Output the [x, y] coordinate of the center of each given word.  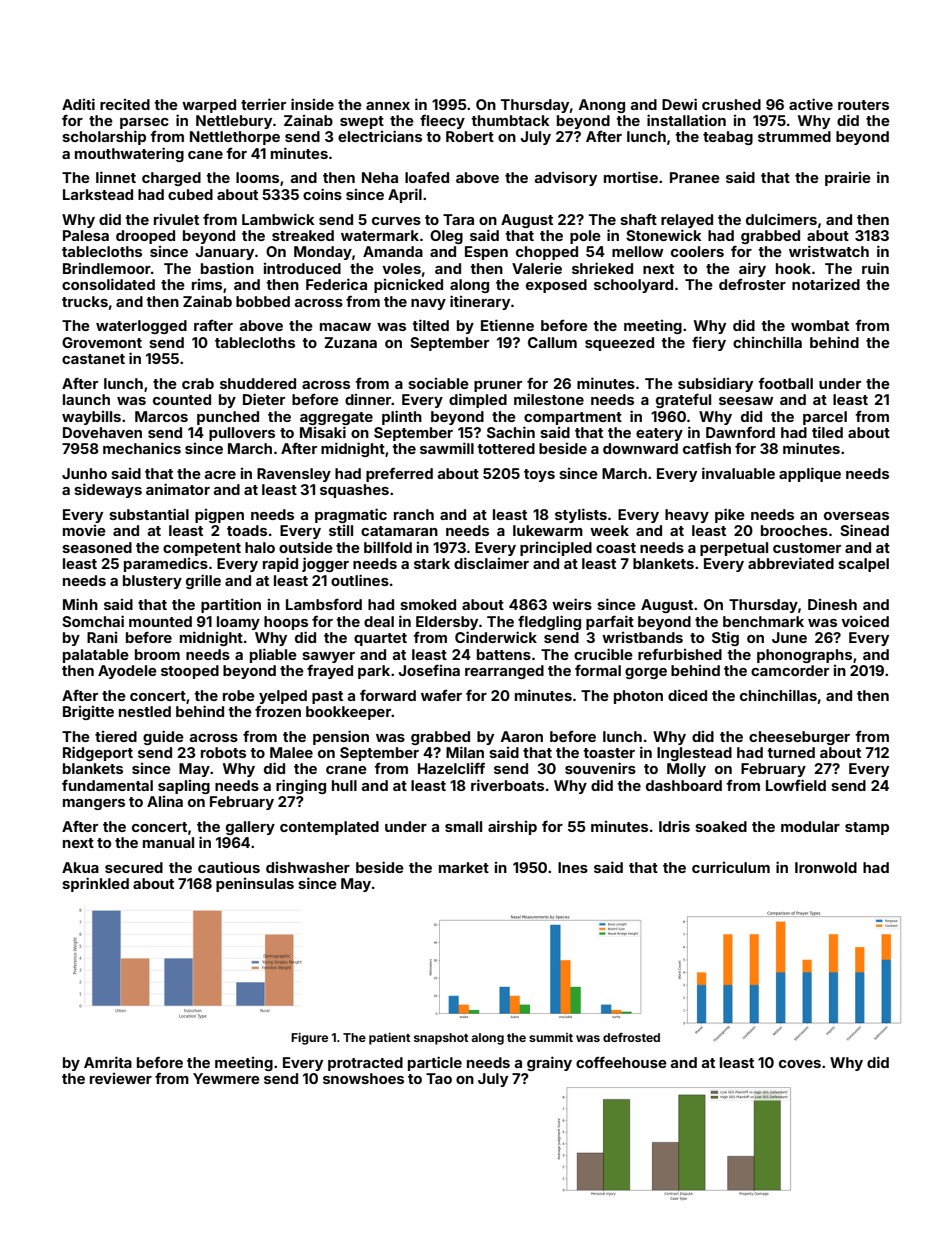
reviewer [121, 1078]
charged [171, 179]
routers [863, 105]
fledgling [549, 622]
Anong [602, 106]
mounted [160, 621]
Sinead [864, 530]
